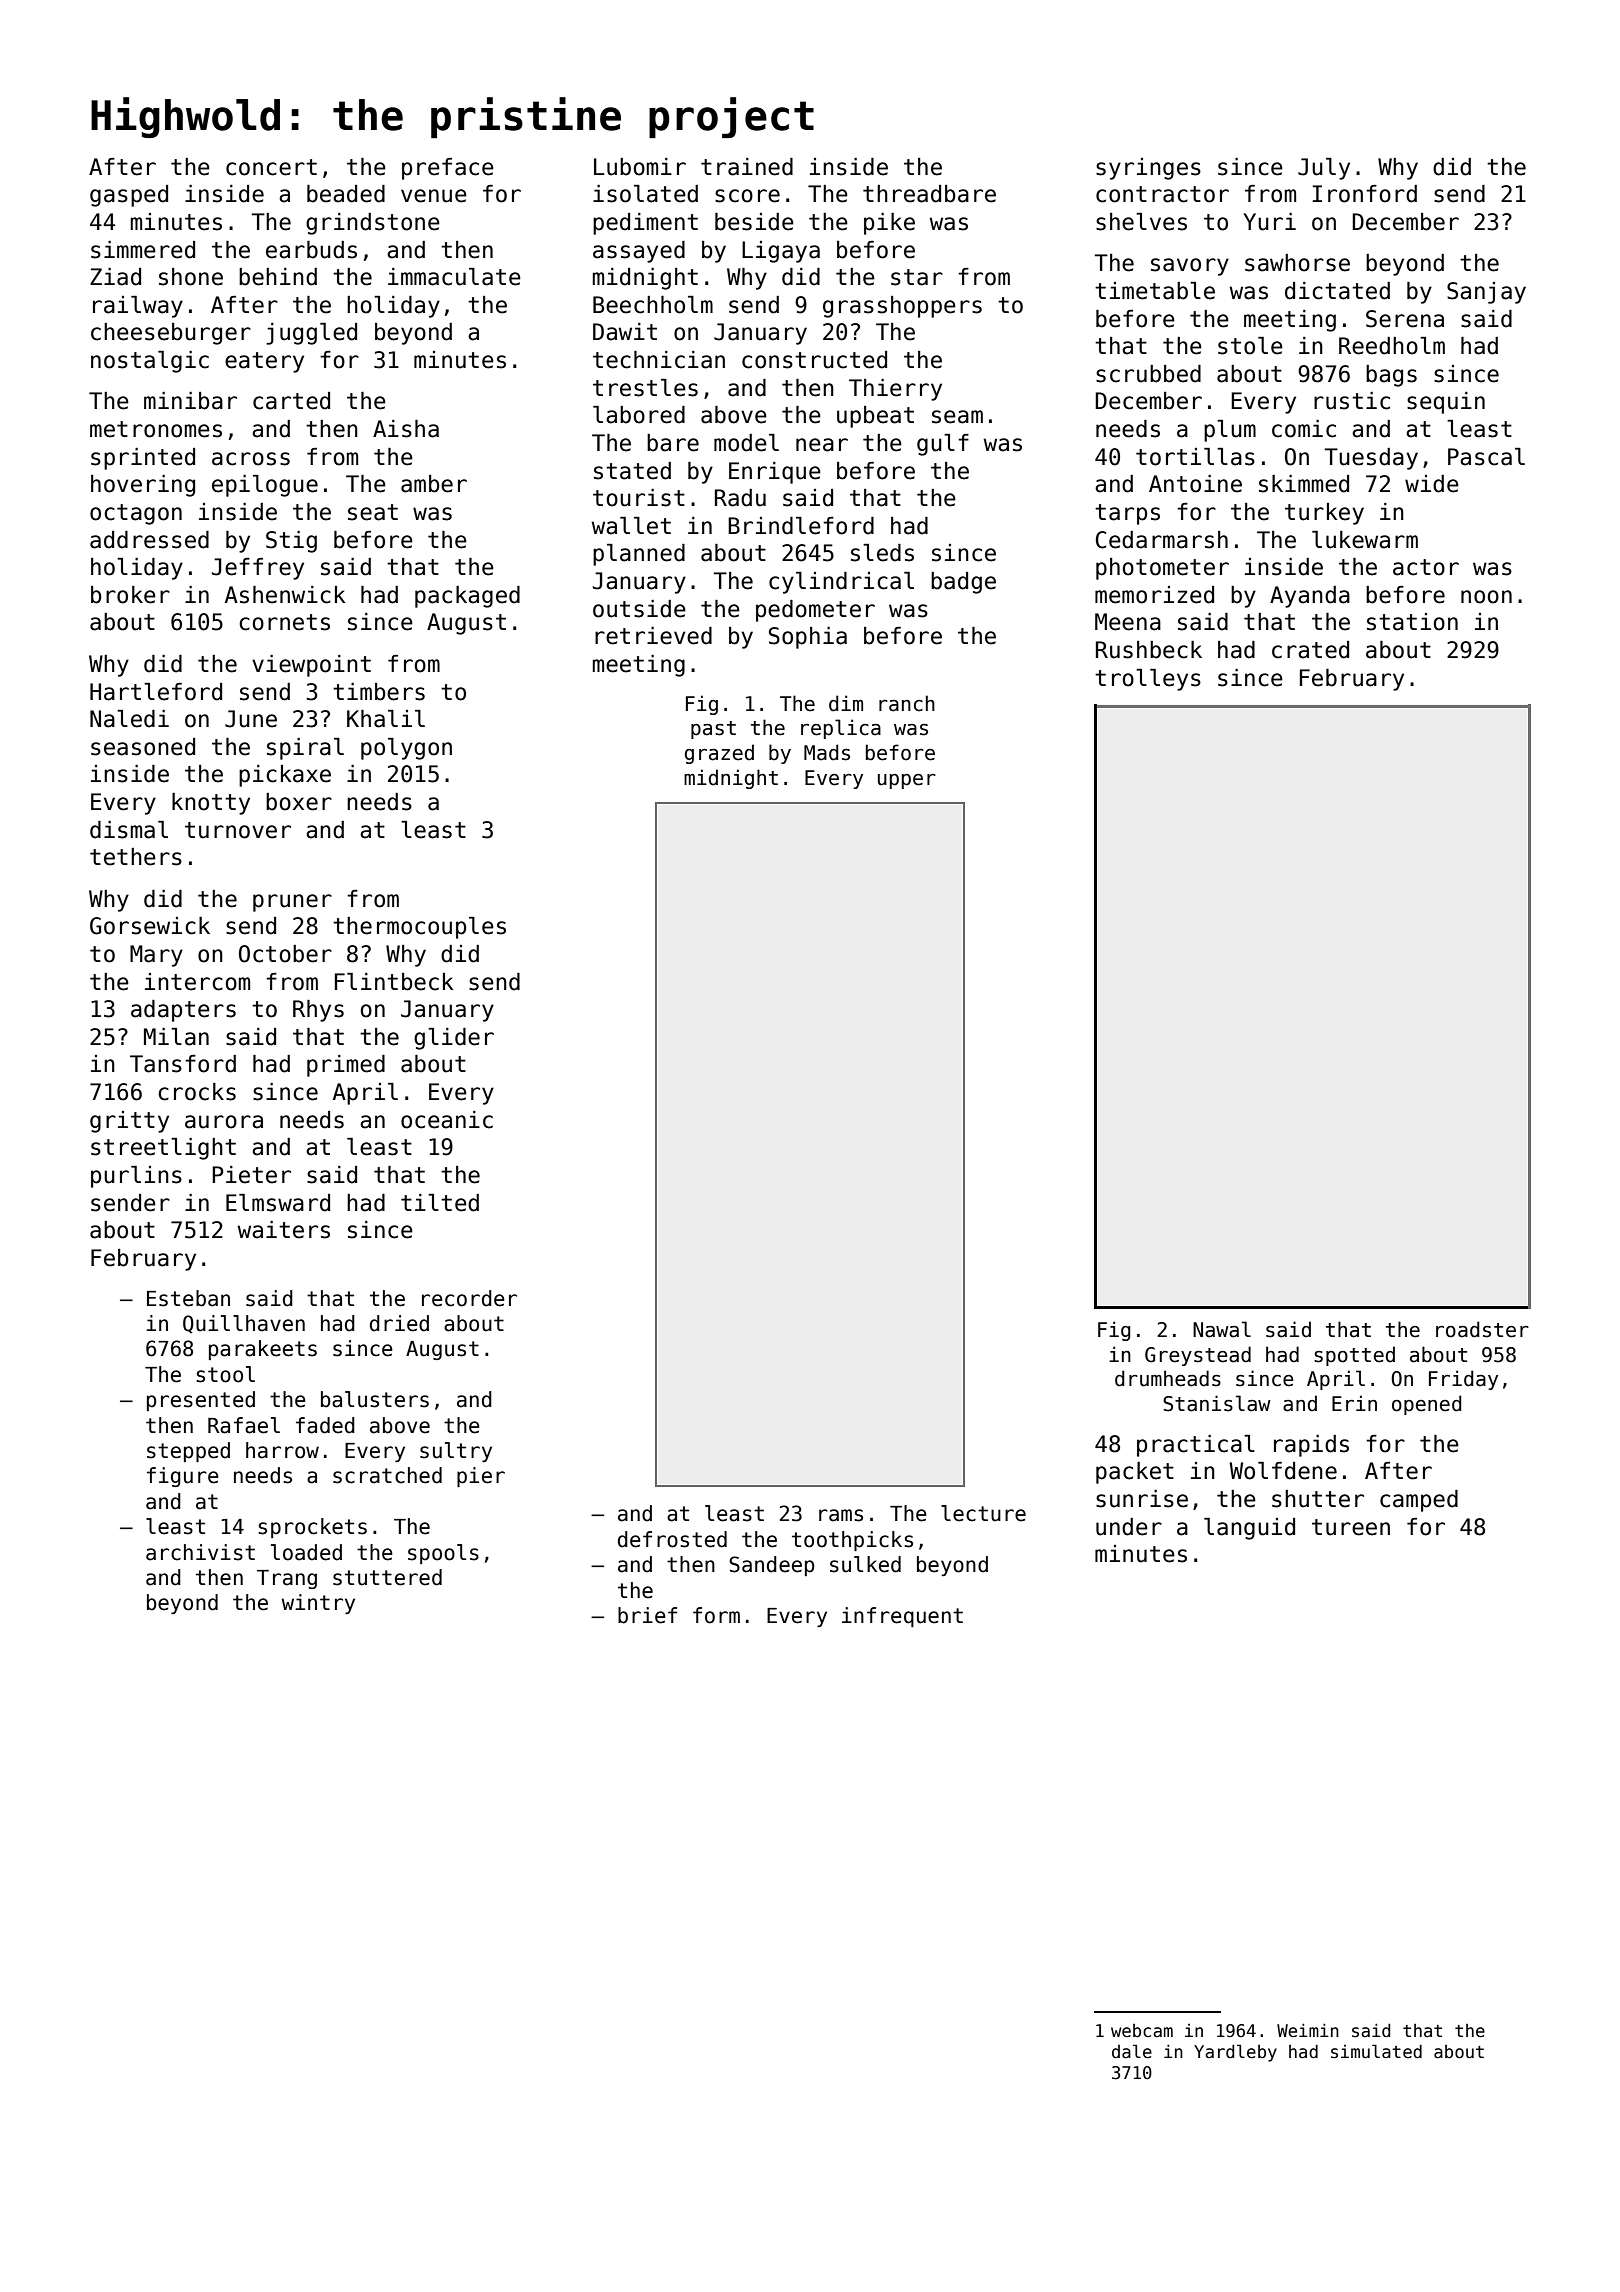 The width and height of the screenshot is (1620, 2292). What do you see at coordinates (1482, 1329) in the screenshot?
I see `roadster` at bounding box center [1482, 1329].
